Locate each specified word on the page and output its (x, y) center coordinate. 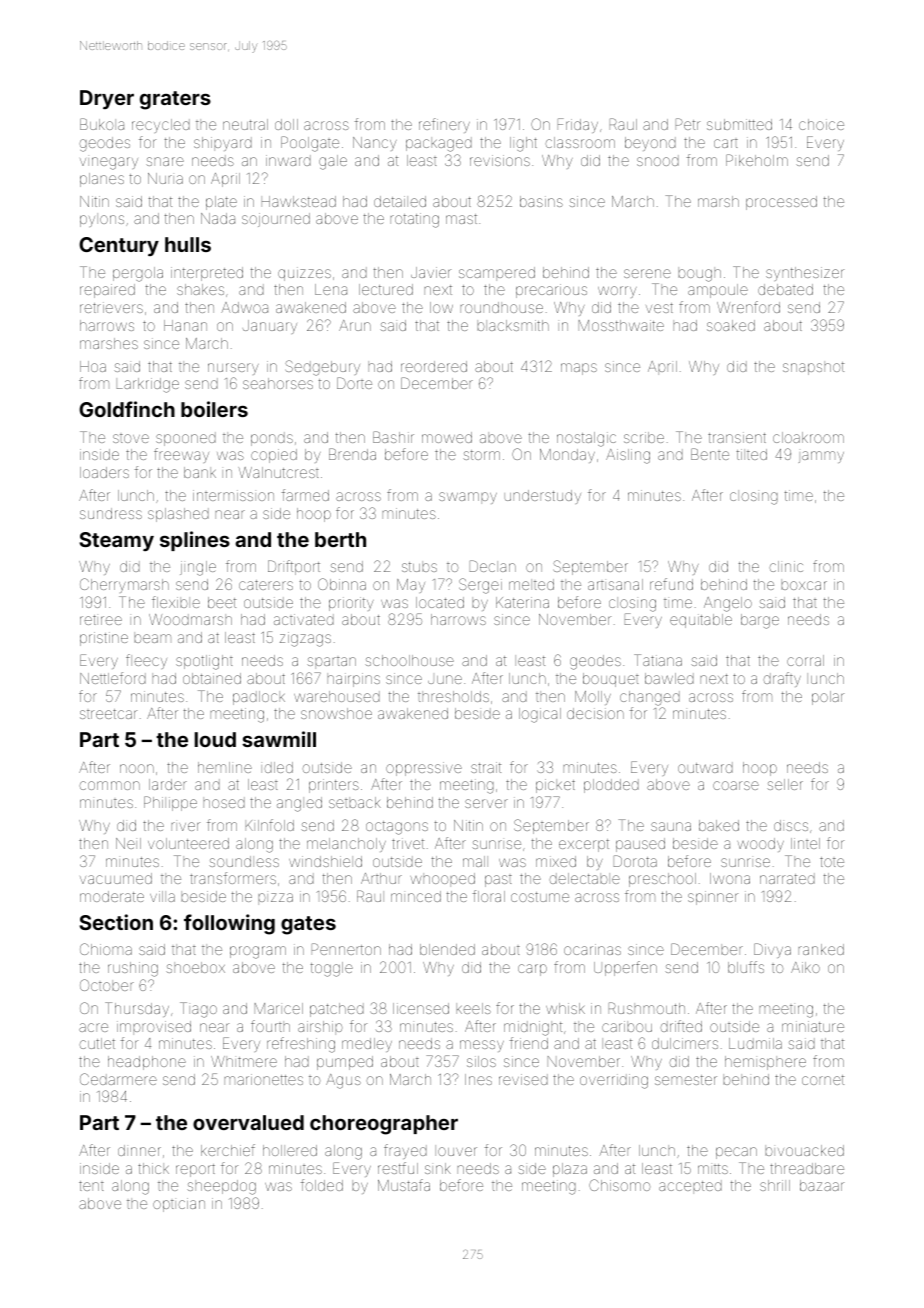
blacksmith (513, 325)
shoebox (195, 967)
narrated (787, 878)
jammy (821, 457)
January (270, 327)
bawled (669, 678)
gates (308, 925)
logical (540, 715)
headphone (147, 1063)
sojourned (276, 220)
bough (699, 274)
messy (482, 1046)
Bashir (393, 437)
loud (215, 739)
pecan (736, 1153)
